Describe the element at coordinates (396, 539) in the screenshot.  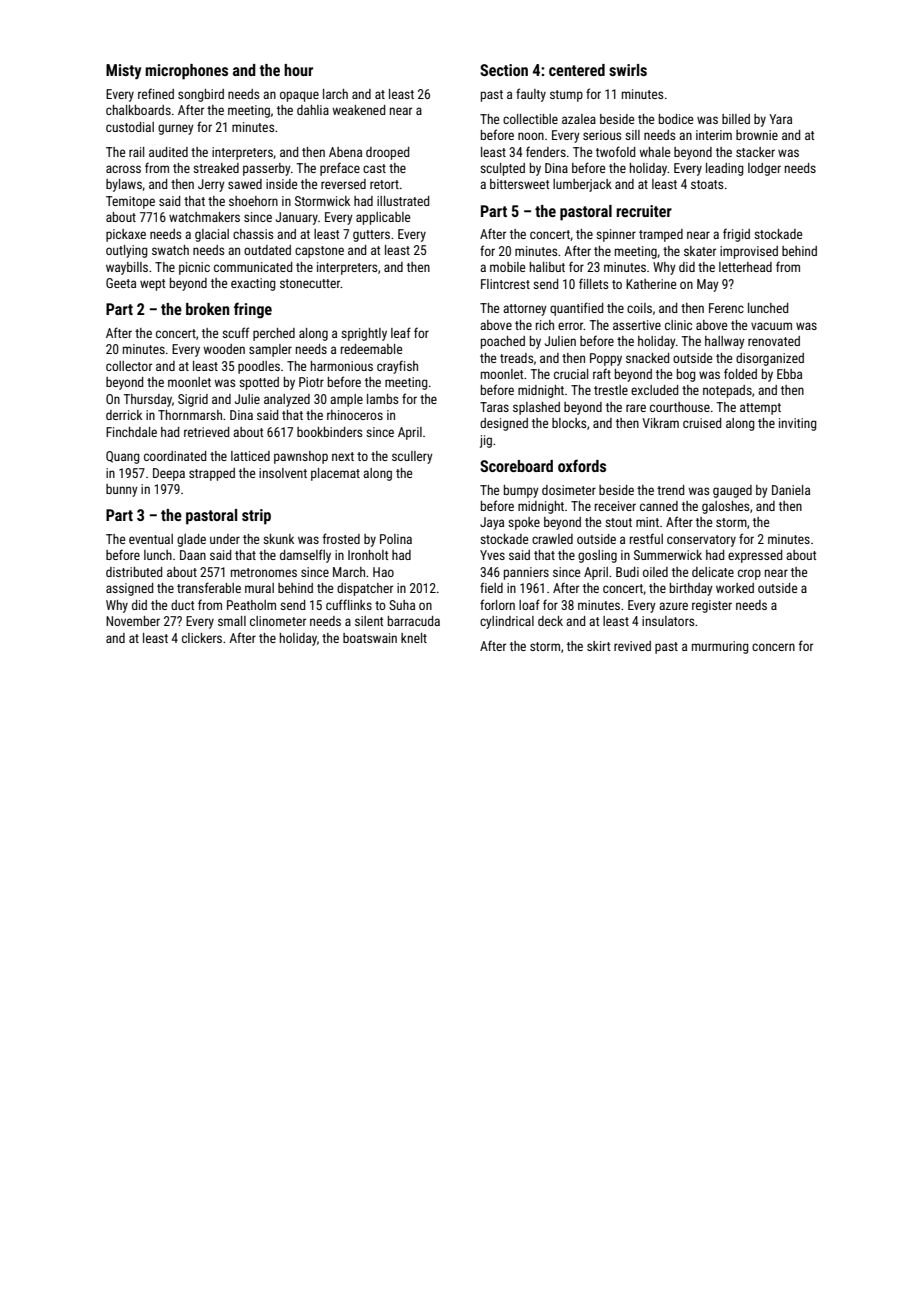
I see `Polina` at that location.
